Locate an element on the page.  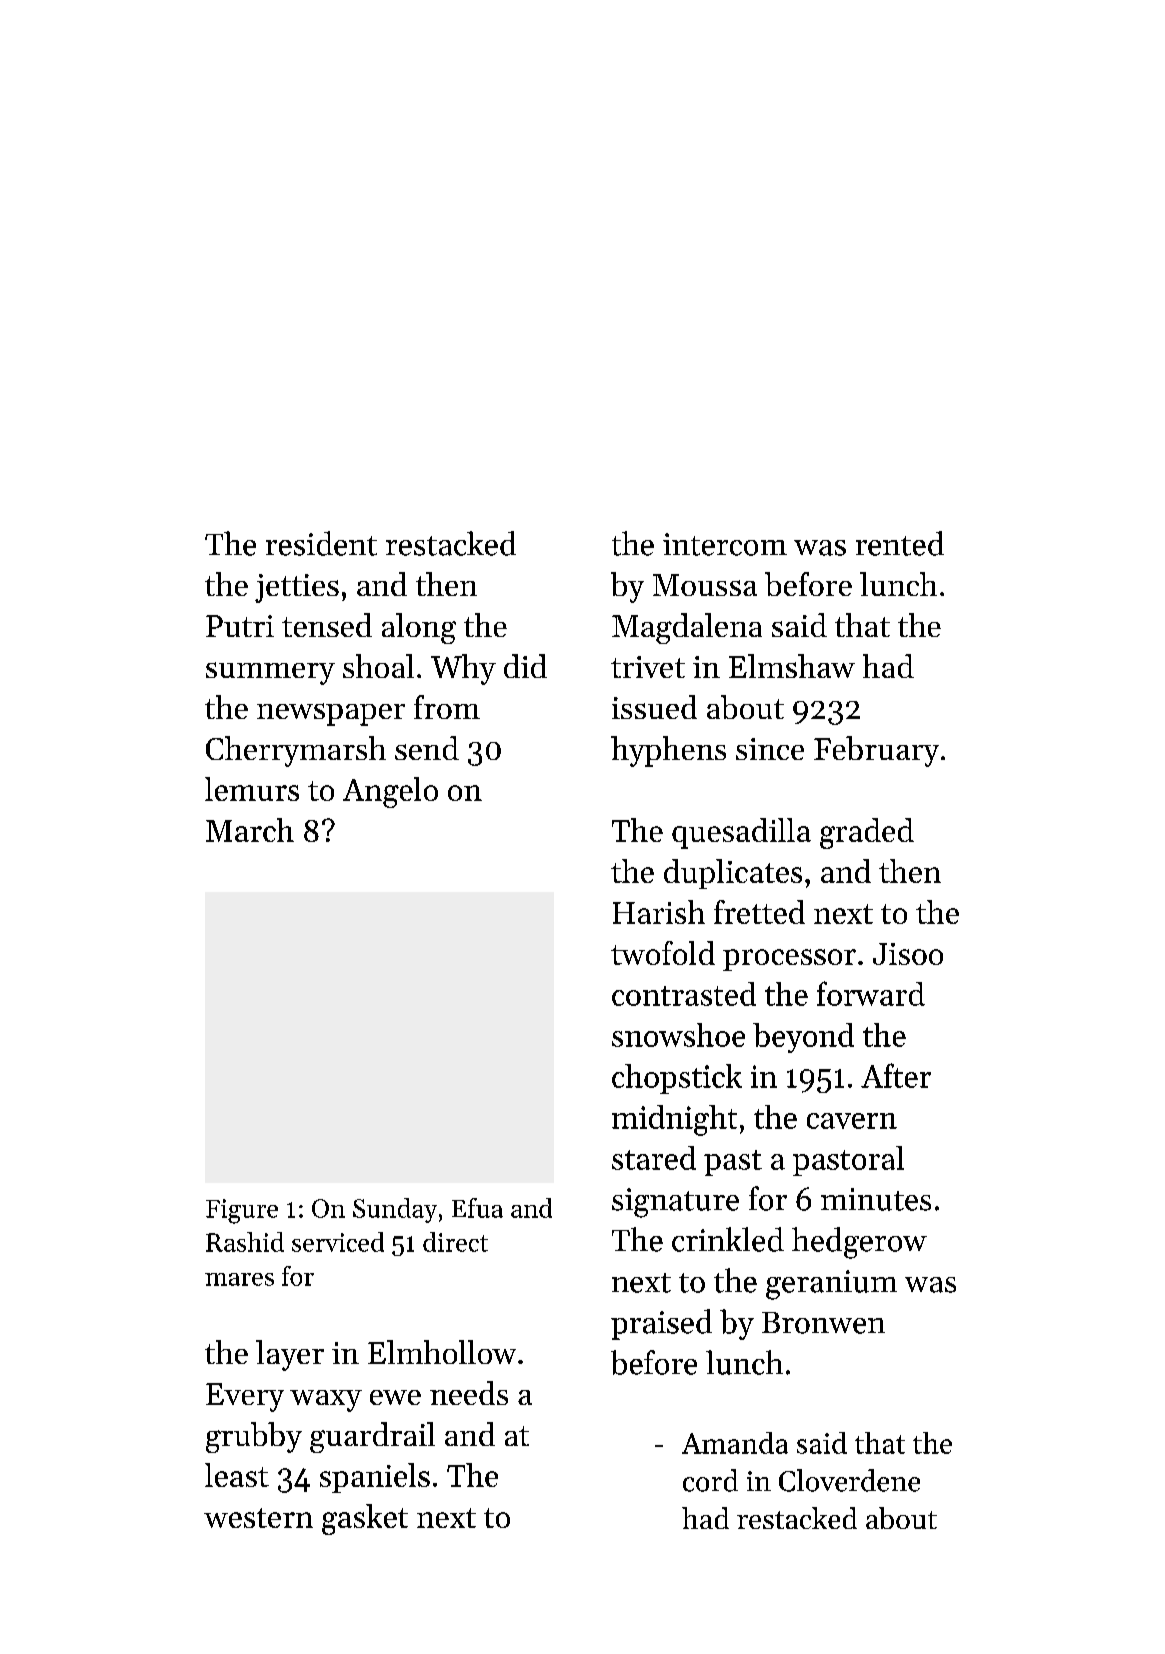
cord is located at coordinates (710, 1480).
